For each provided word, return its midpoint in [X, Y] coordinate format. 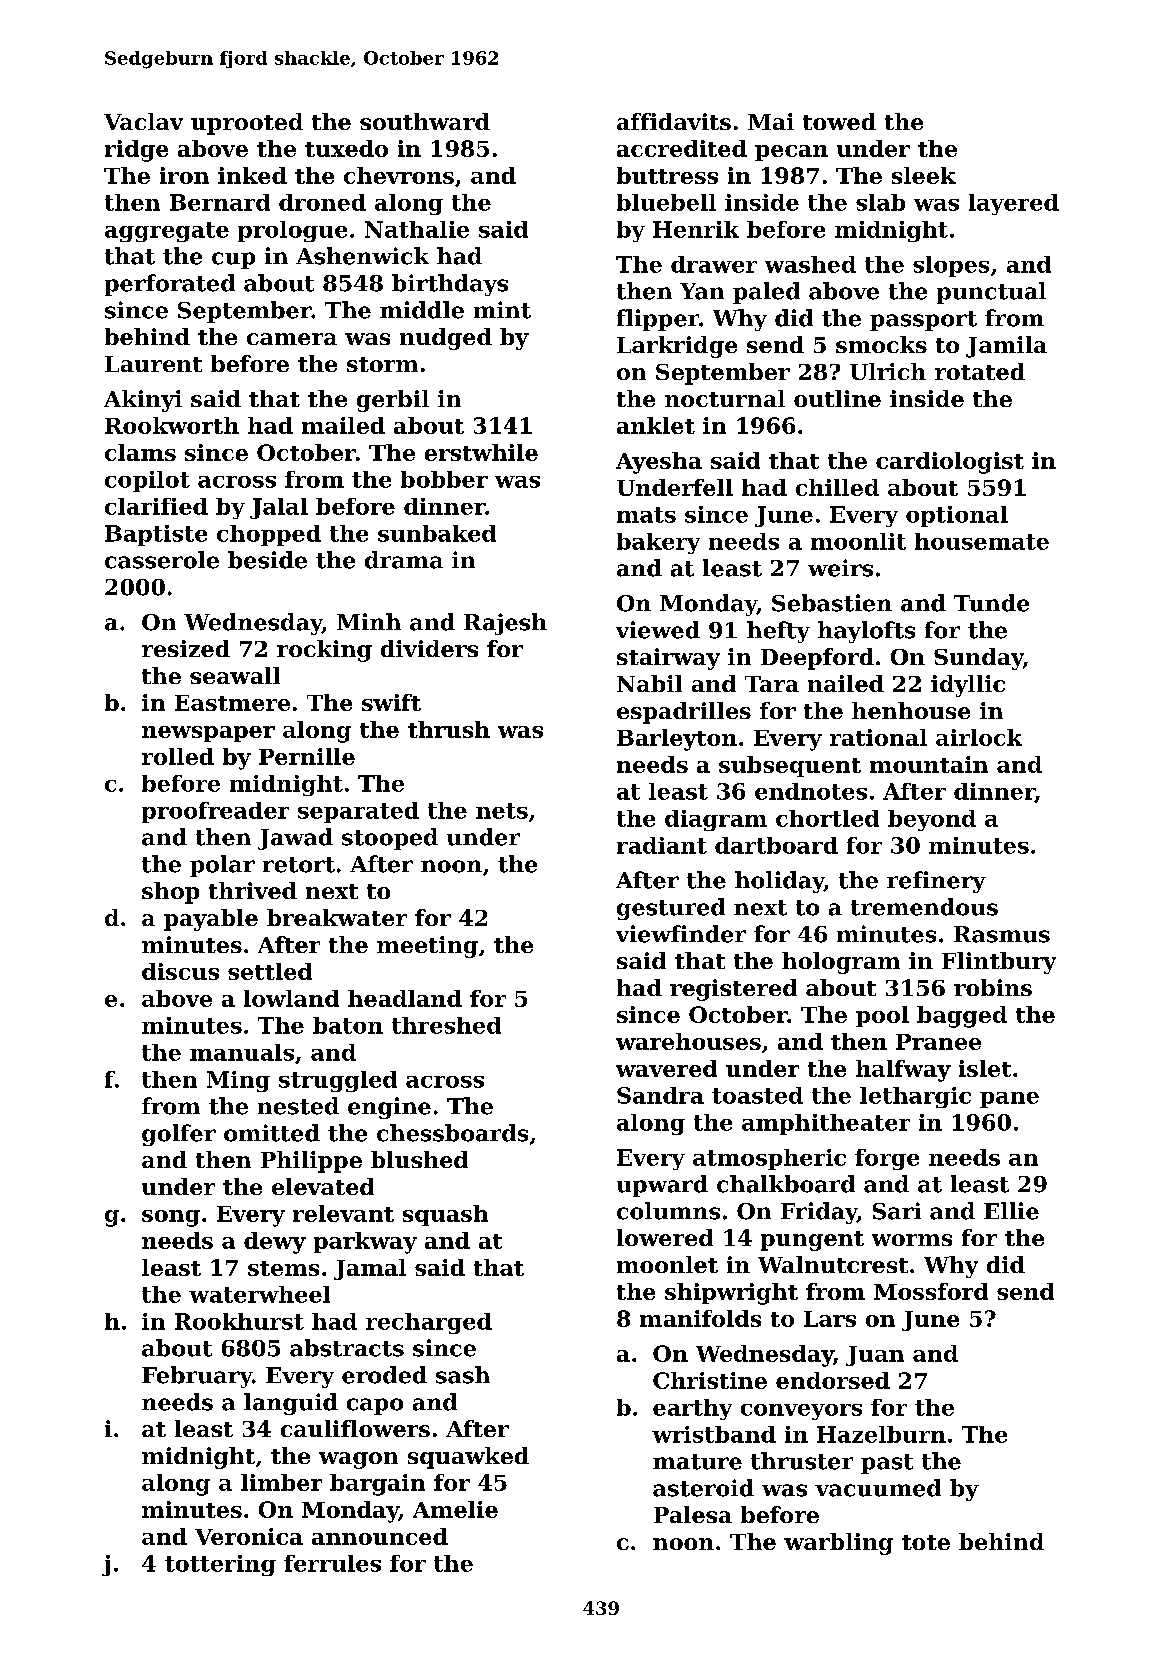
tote [926, 1542]
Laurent [153, 364]
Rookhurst [239, 1321]
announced [380, 1536]
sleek [924, 175]
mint [502, 310]
